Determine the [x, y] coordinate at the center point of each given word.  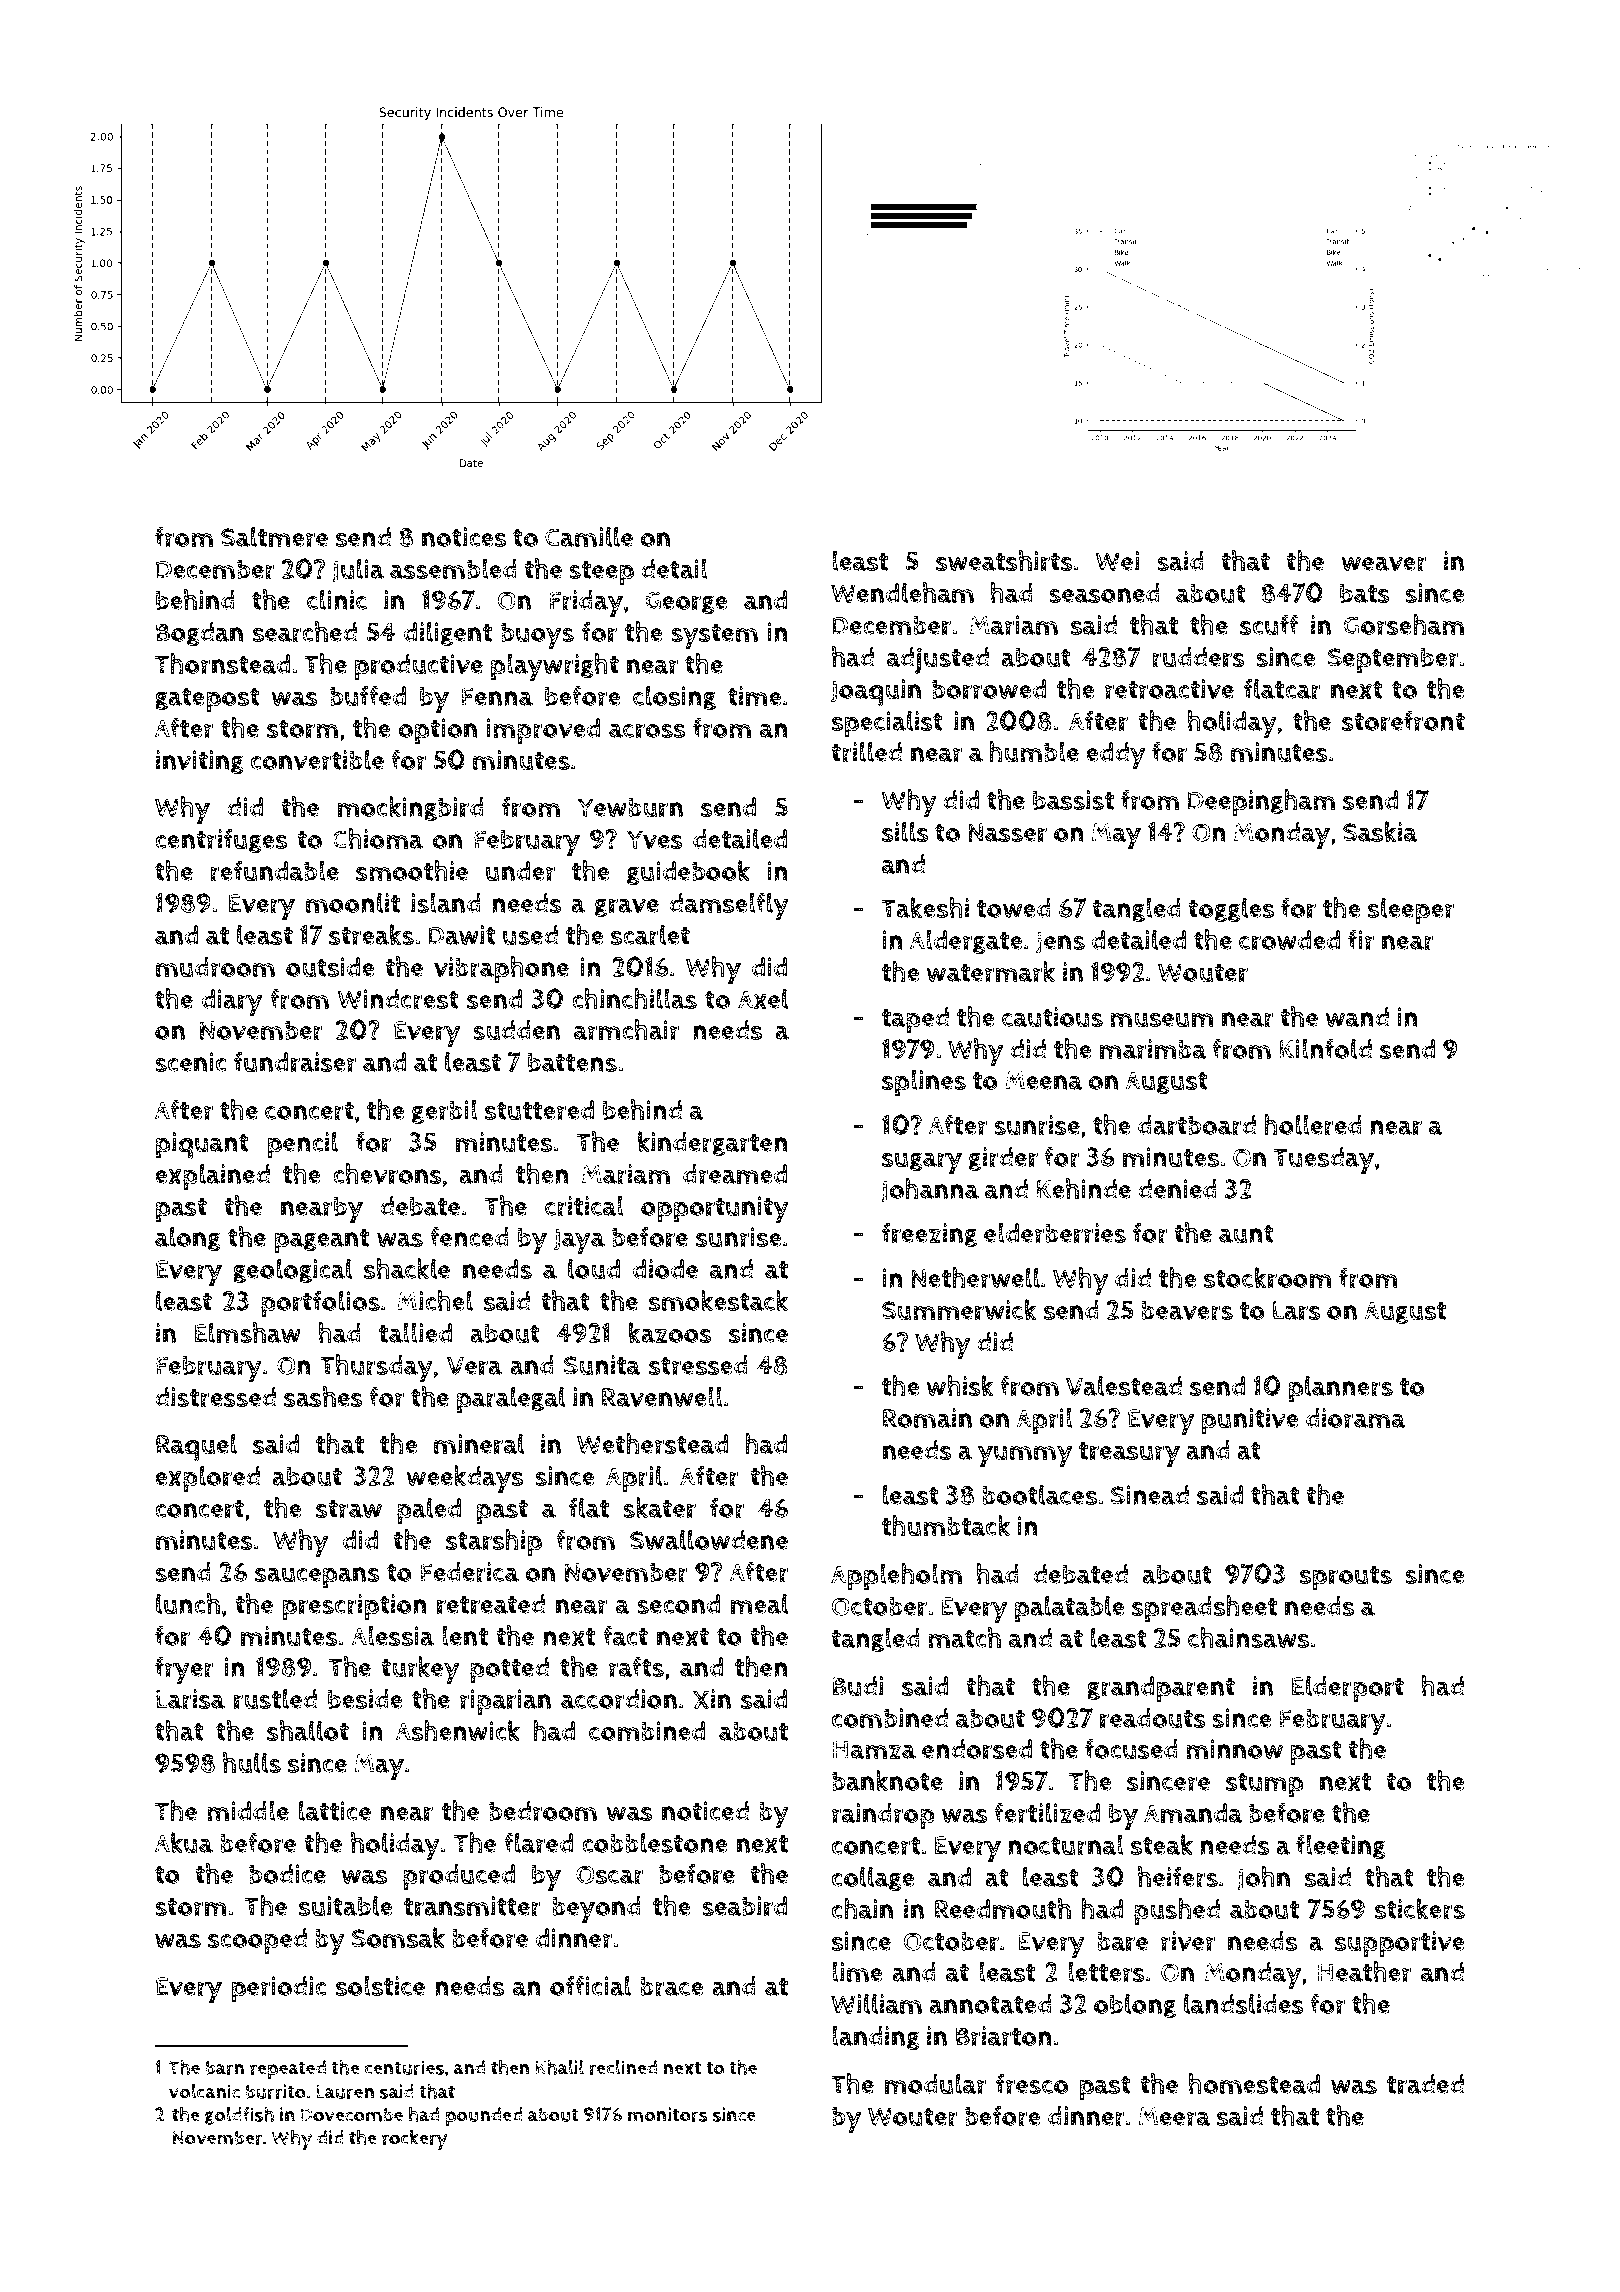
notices [464, 537]
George [686, 602]
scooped [257, 1941]
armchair [626, 1030]
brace [672, 1986]
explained [212, 1177]
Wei [1117, 561]
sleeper [1411, 911]
